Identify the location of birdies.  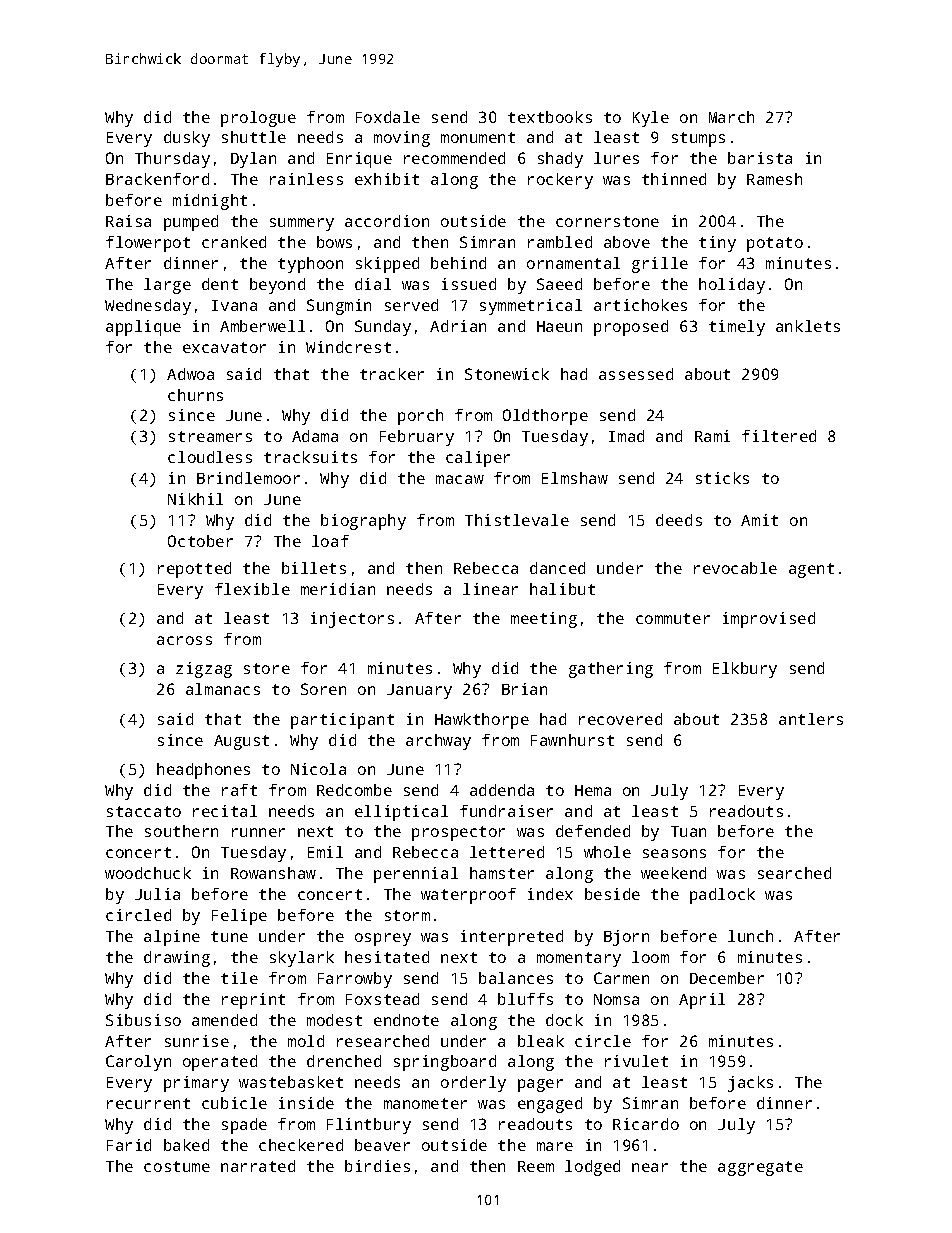
(377, 1166).
